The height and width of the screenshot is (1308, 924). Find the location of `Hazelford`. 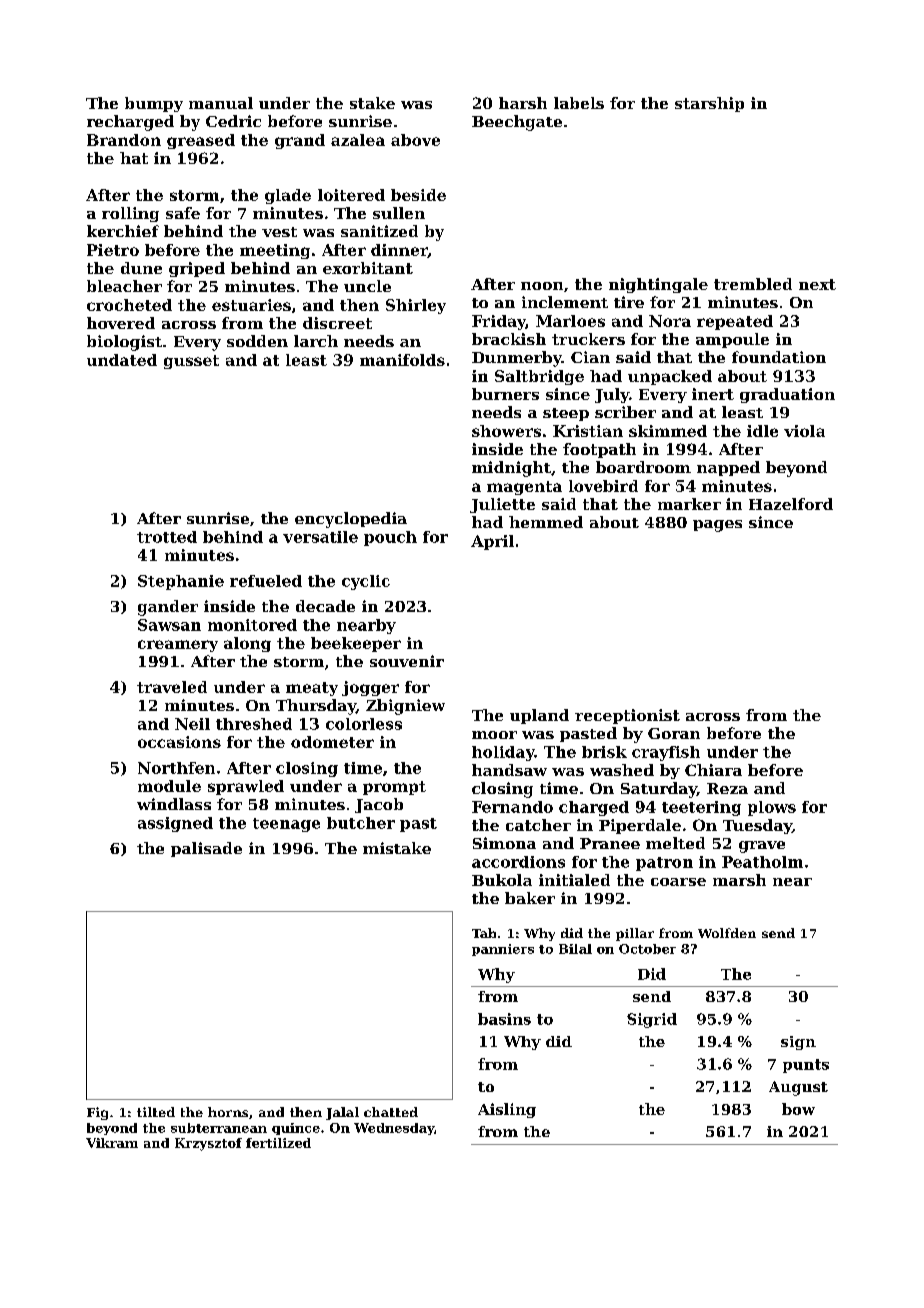

Hazelford is located at coordinates (791, 504).
